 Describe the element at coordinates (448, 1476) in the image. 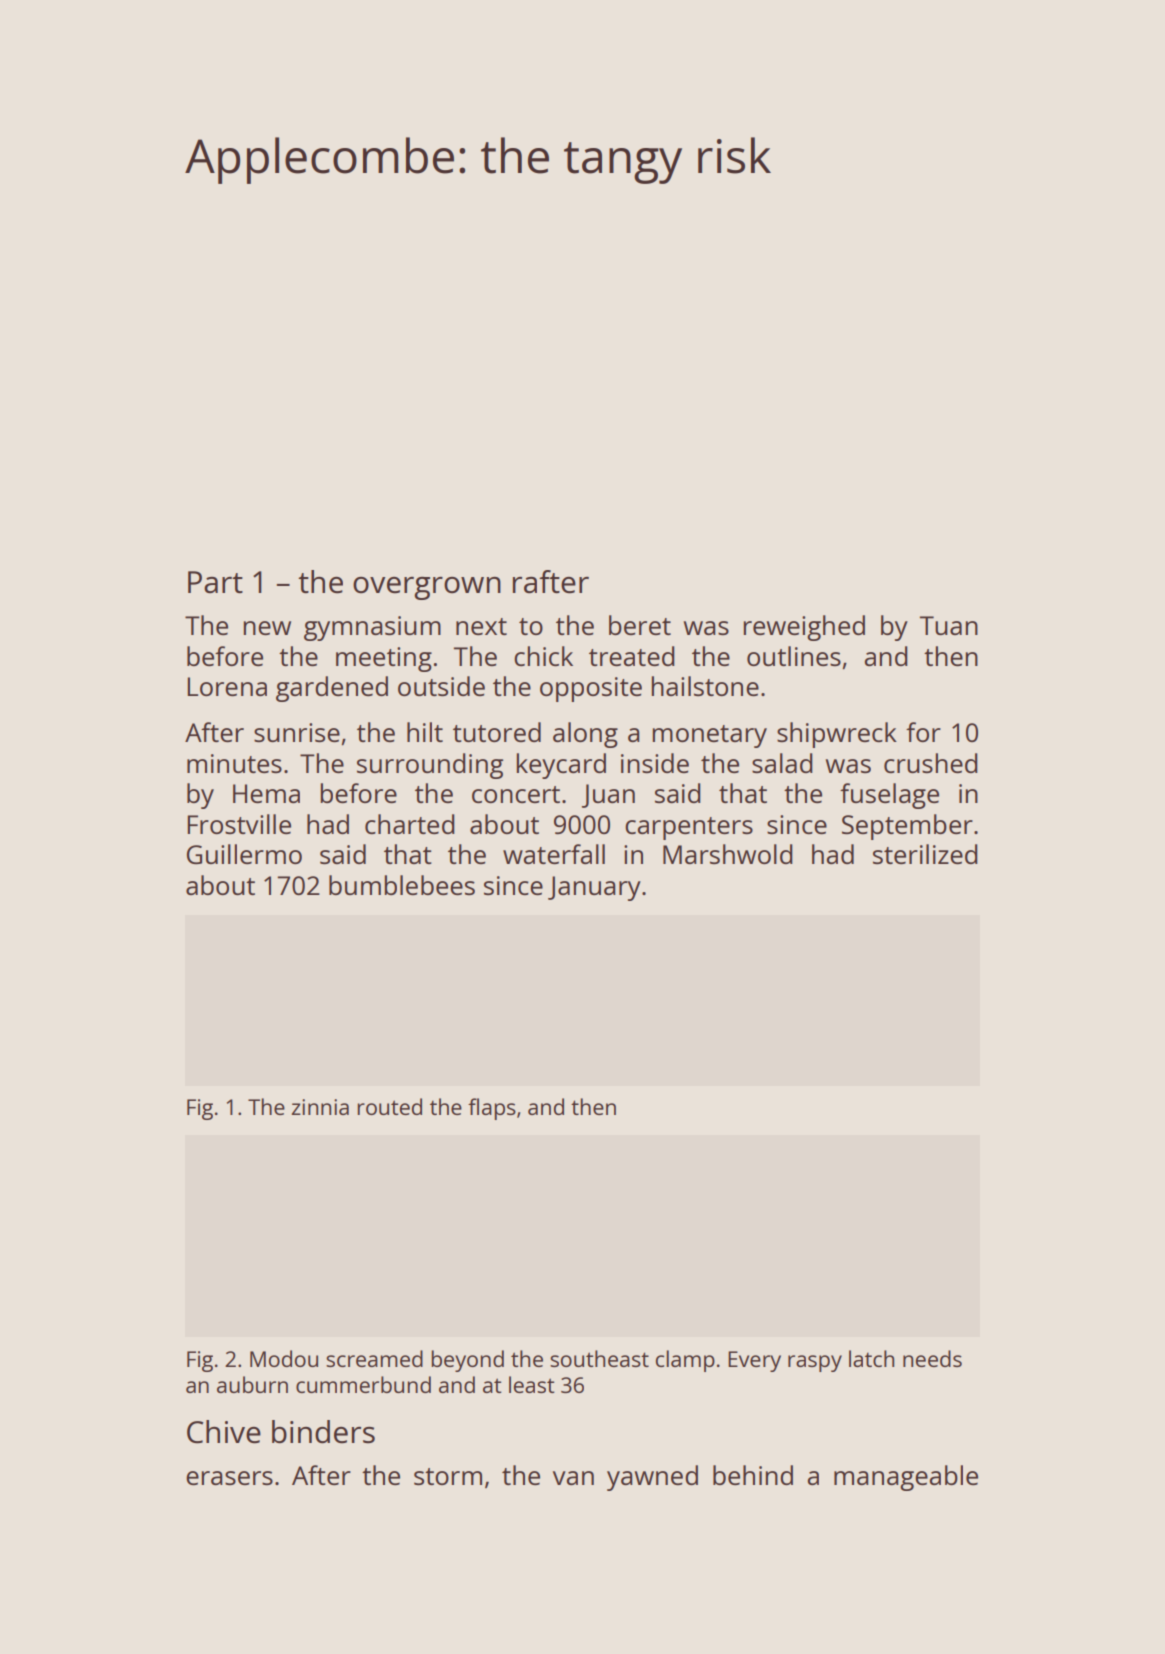

I see `storm` at that location.
